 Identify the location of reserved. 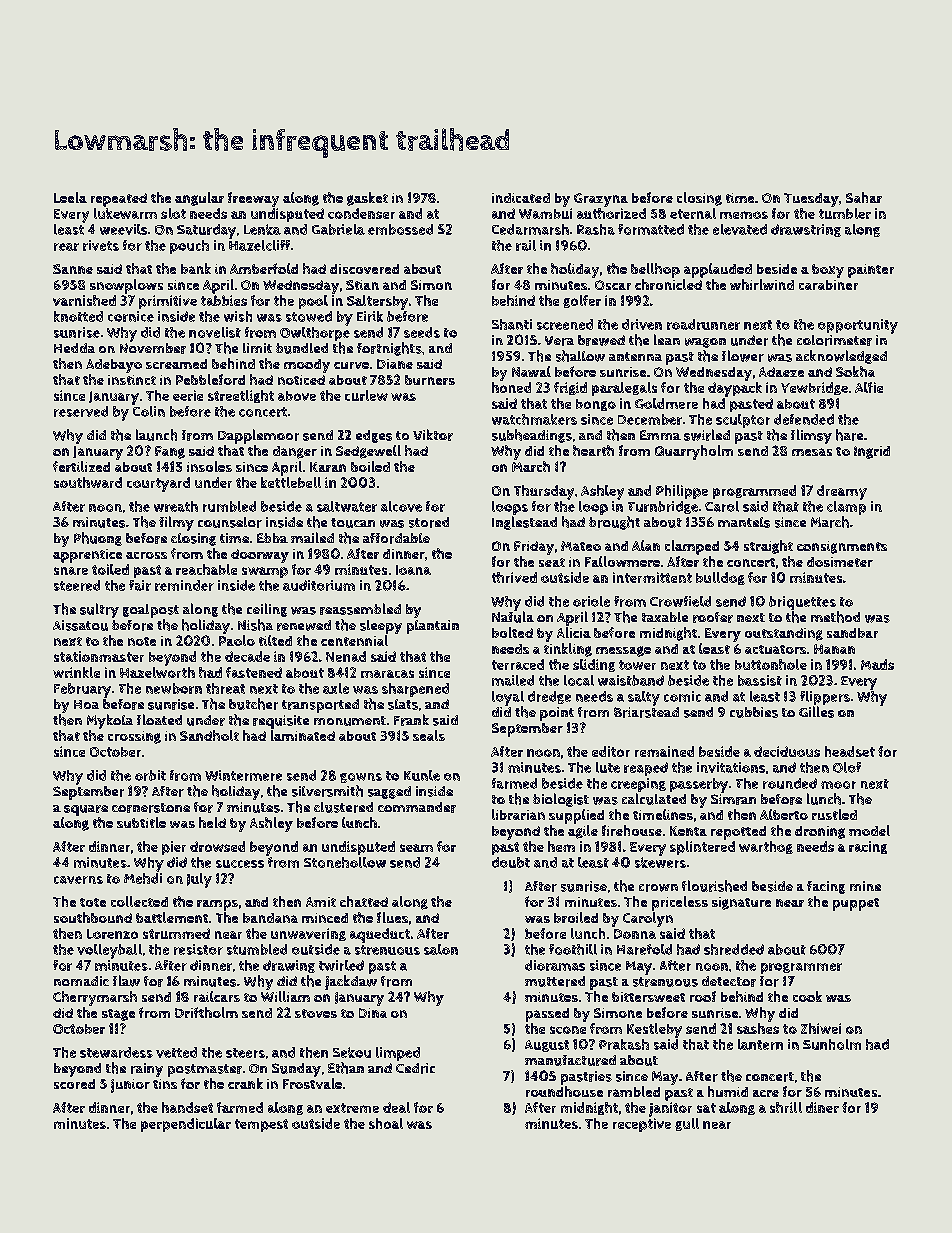
(81, 411).
